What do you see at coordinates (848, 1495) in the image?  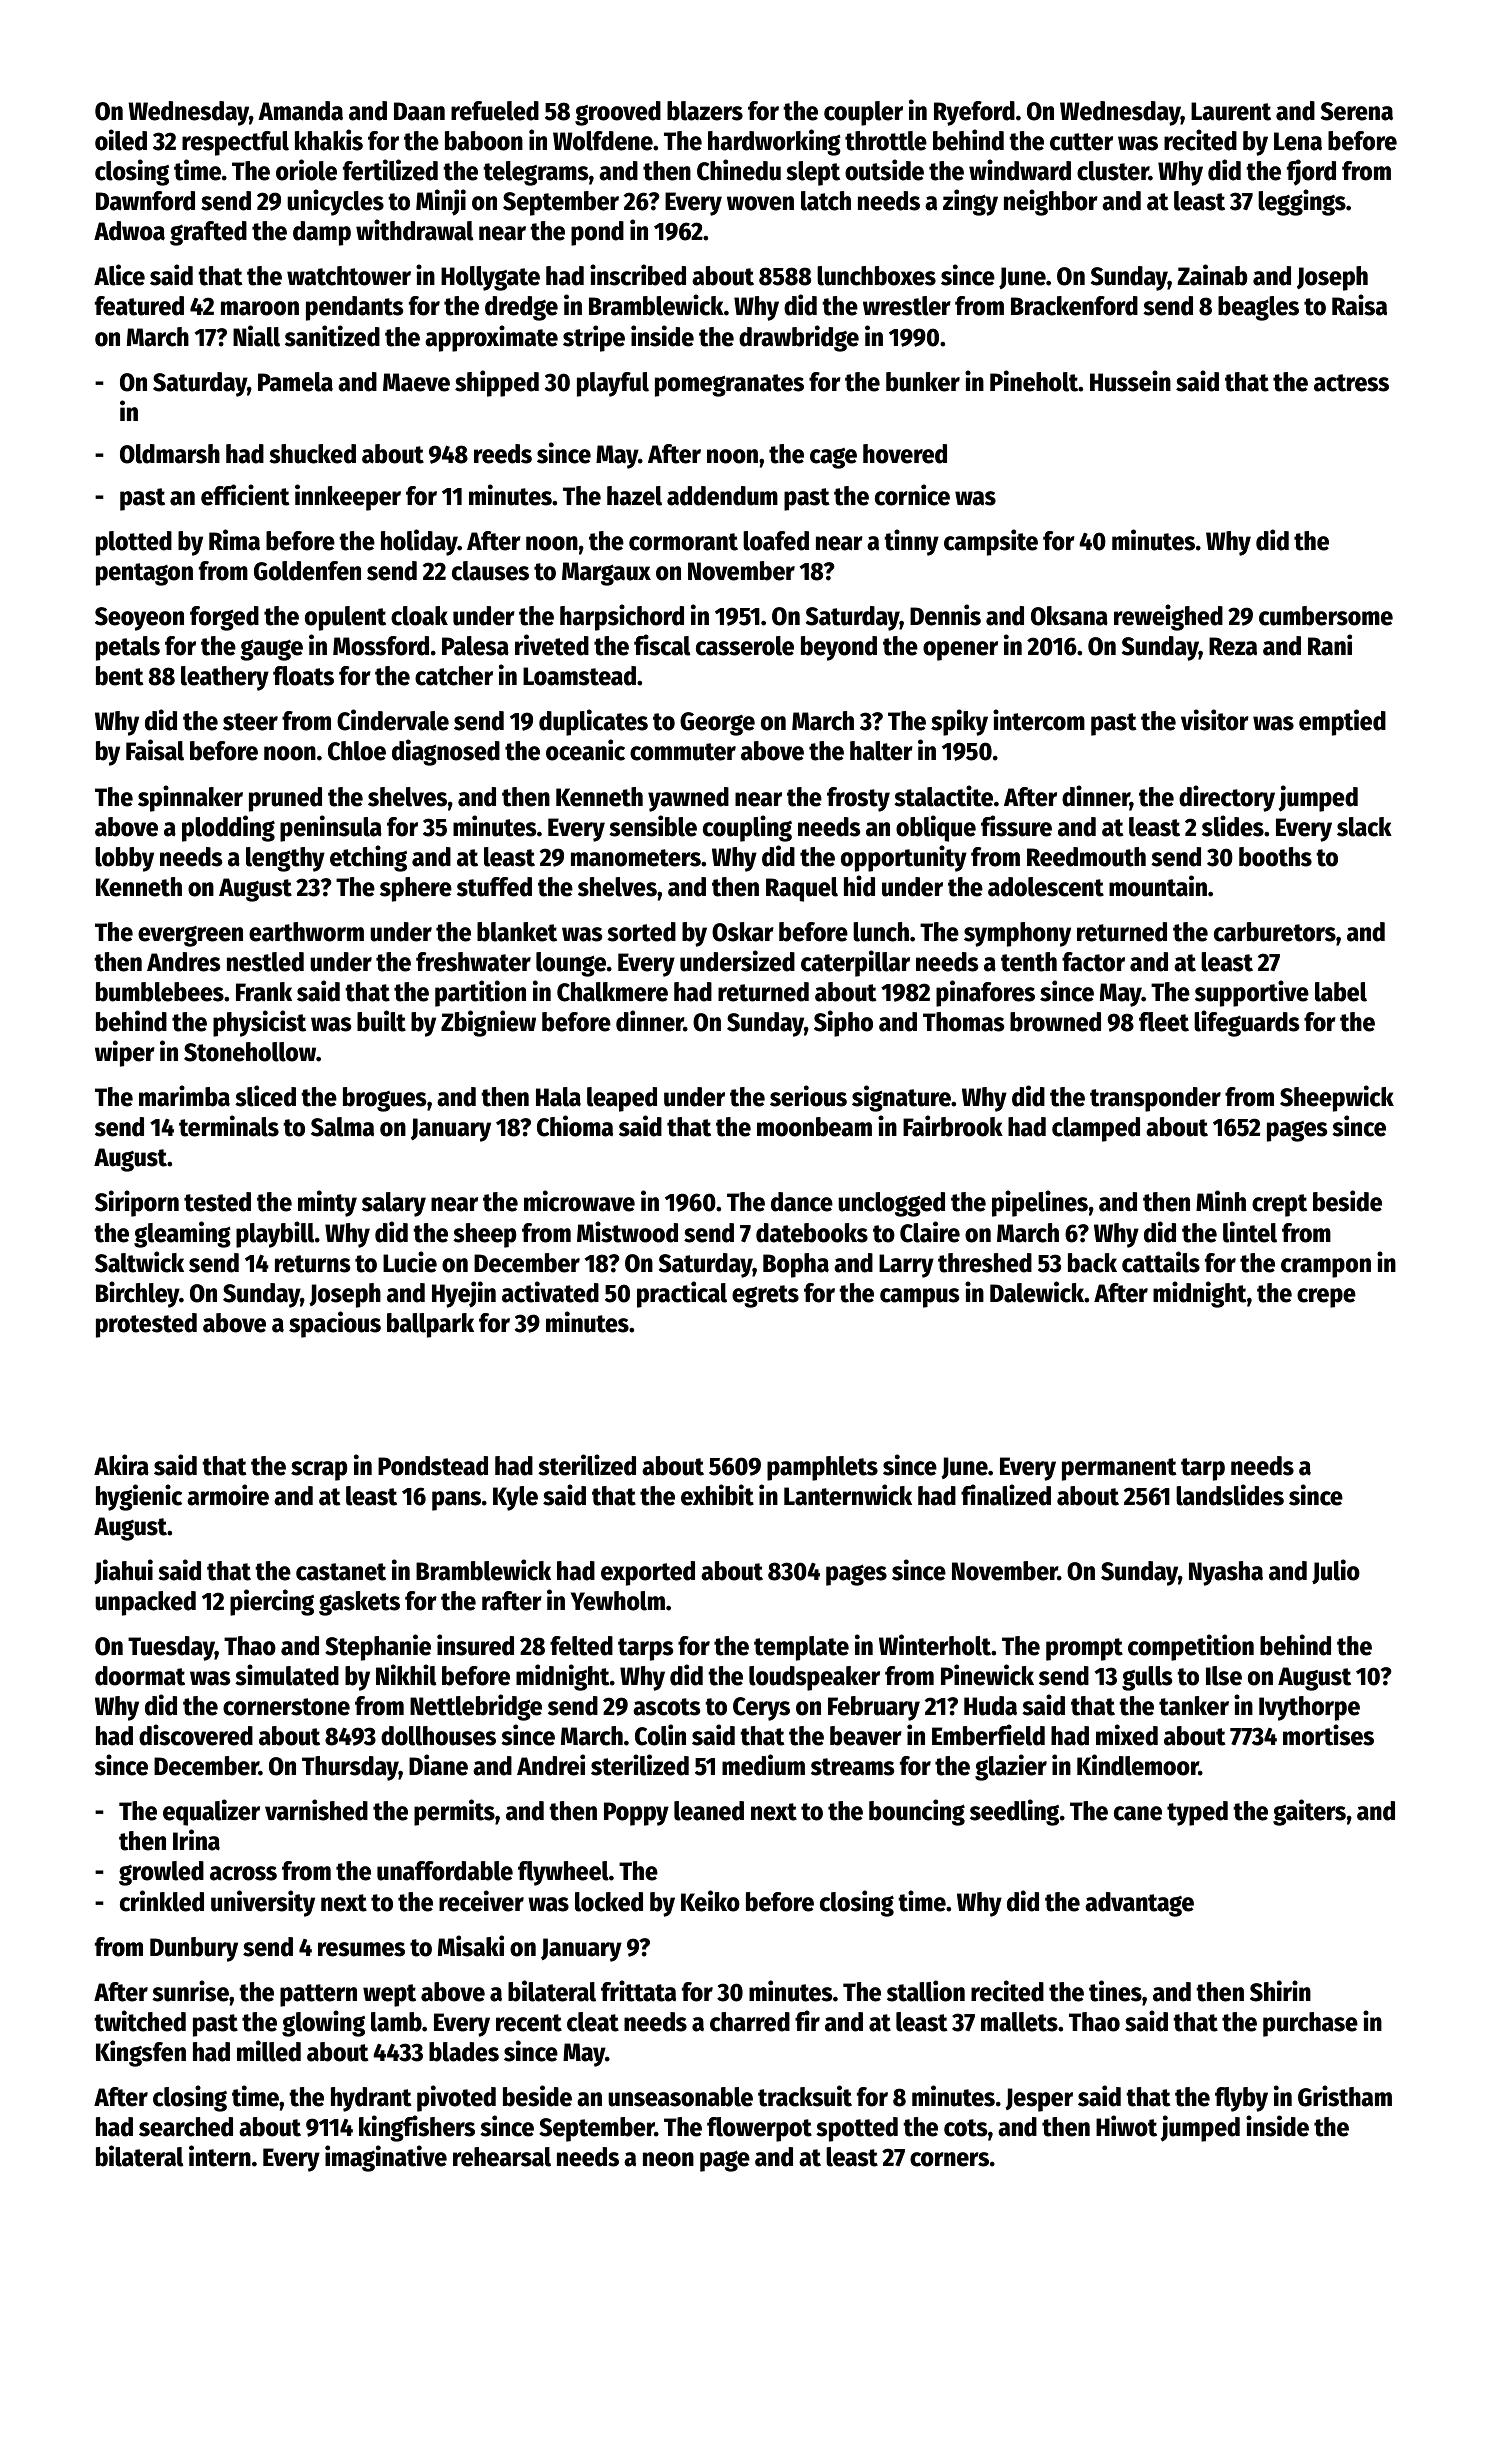 I see `Lanternwick` at bounding box center [848, 1495].
